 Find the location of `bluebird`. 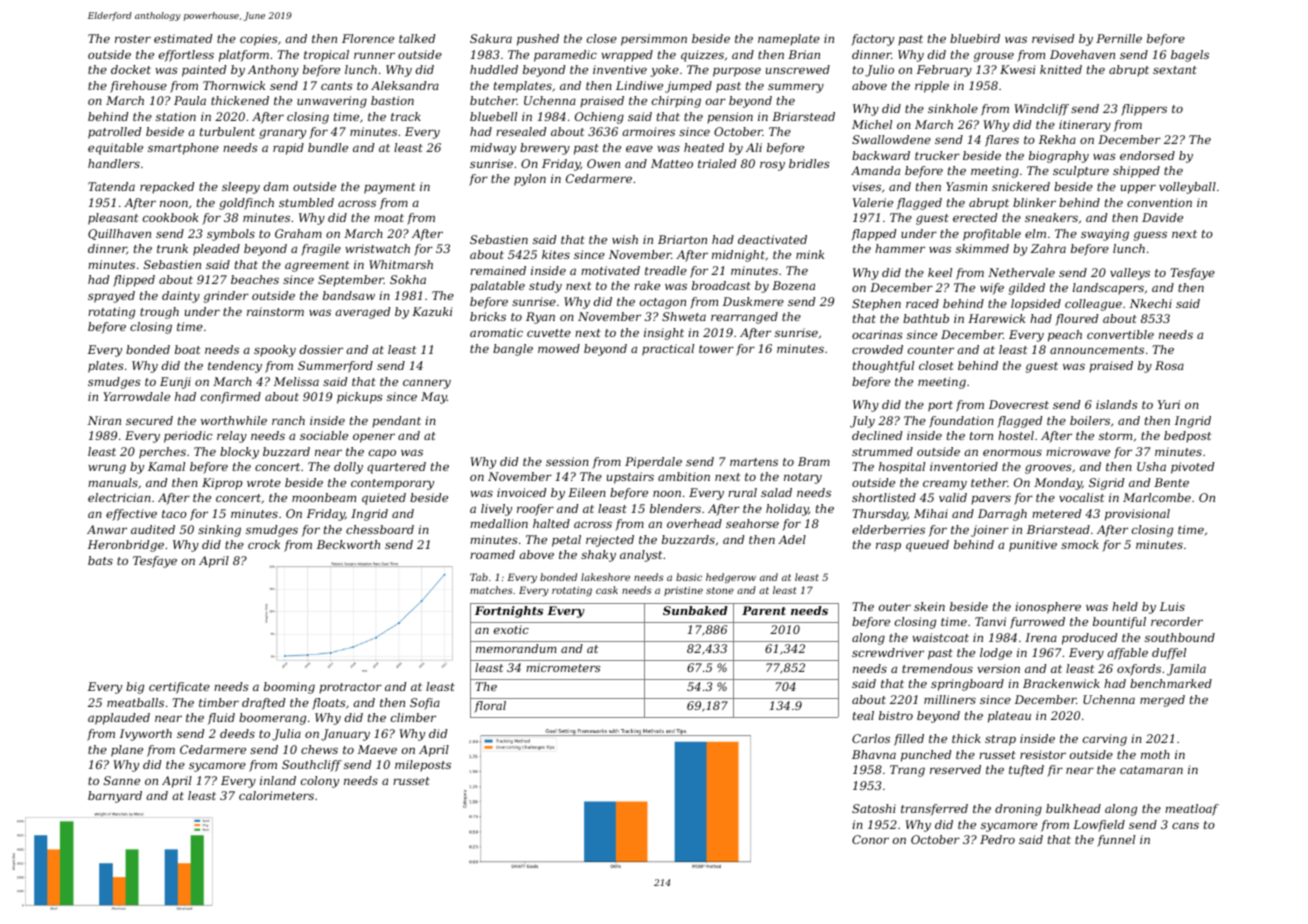

bluebird is located at coordinates (975, 38).
